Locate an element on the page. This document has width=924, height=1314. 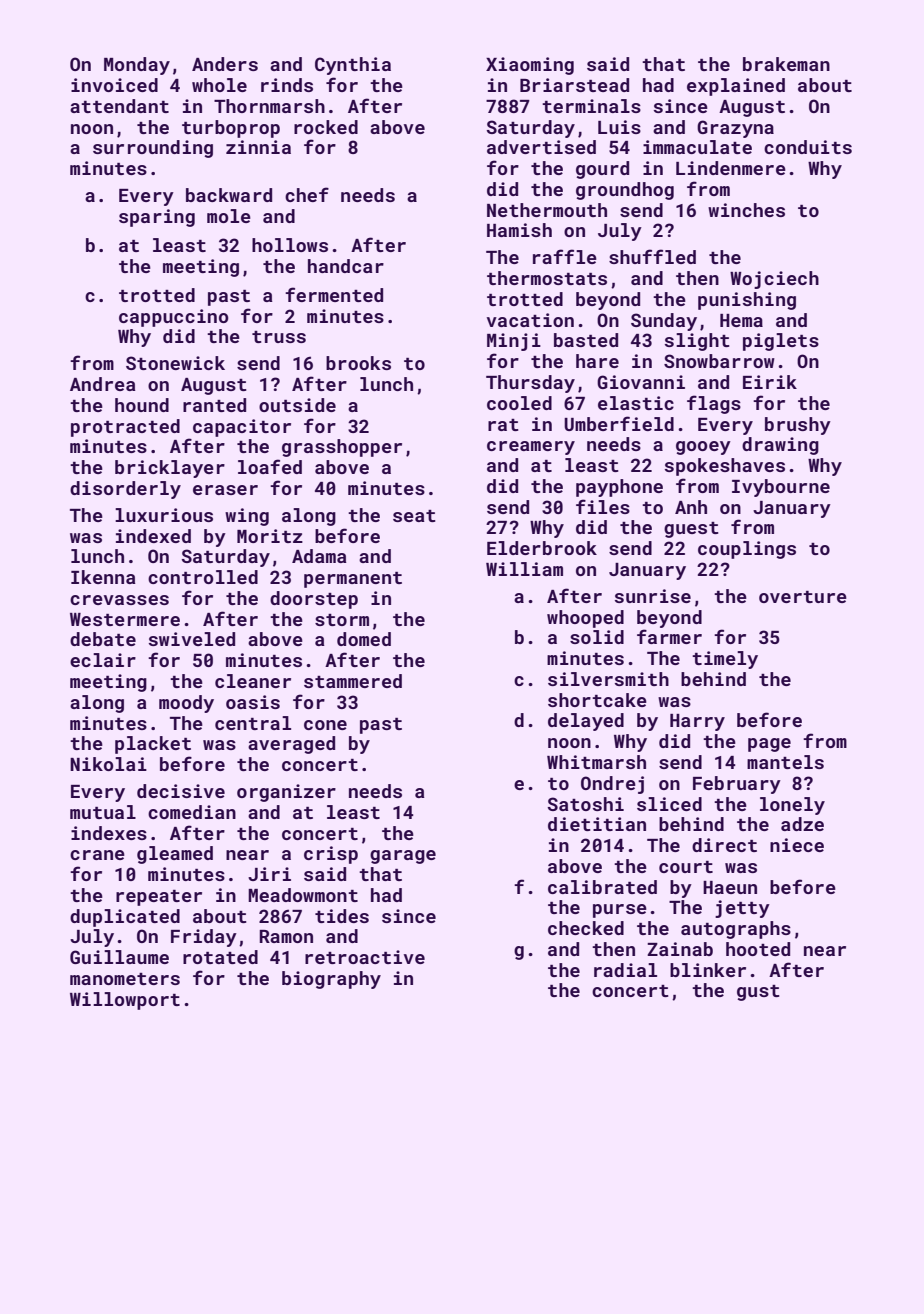
brooks is located at coordinates (358, 363).
